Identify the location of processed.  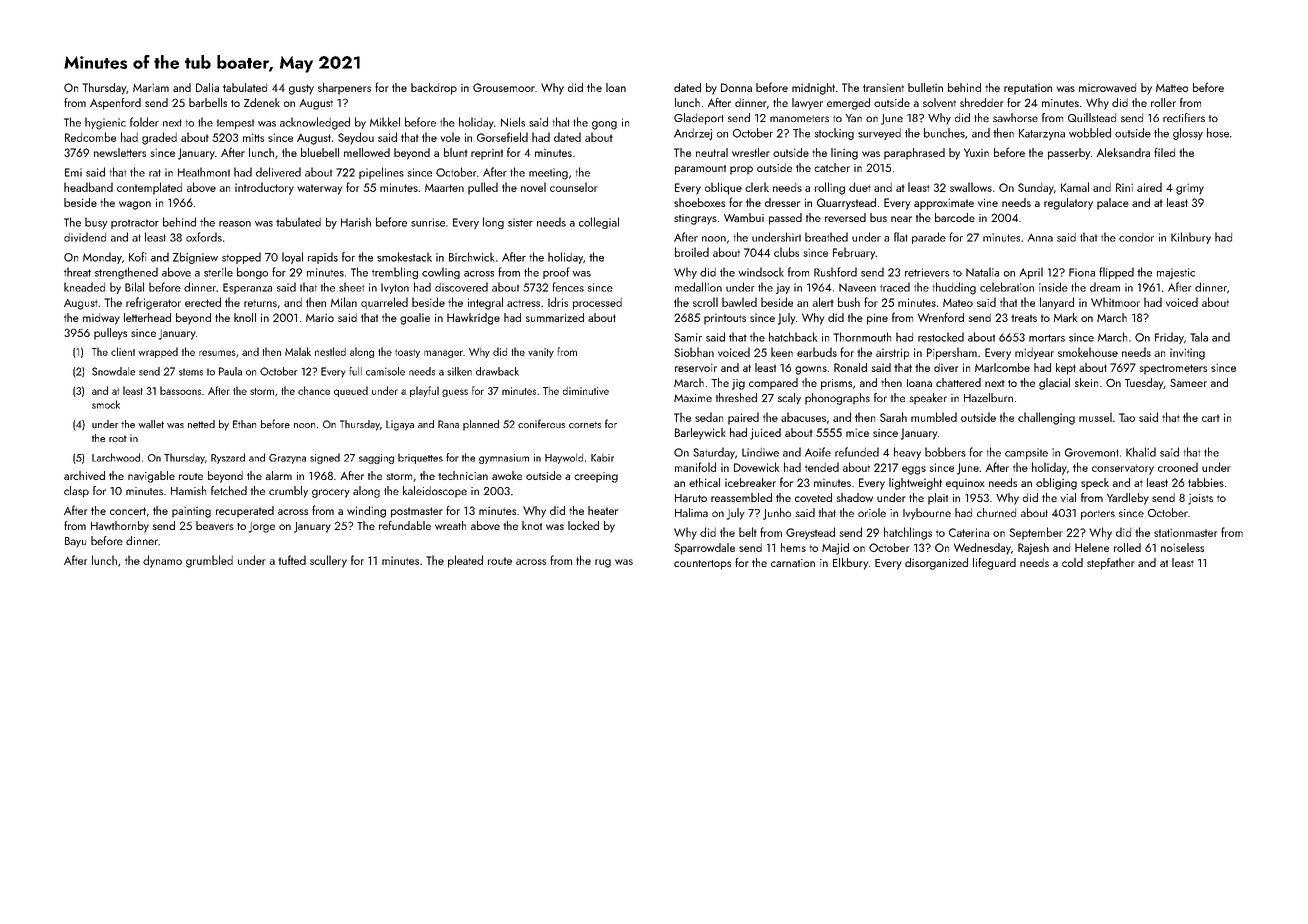
(597, 304).
